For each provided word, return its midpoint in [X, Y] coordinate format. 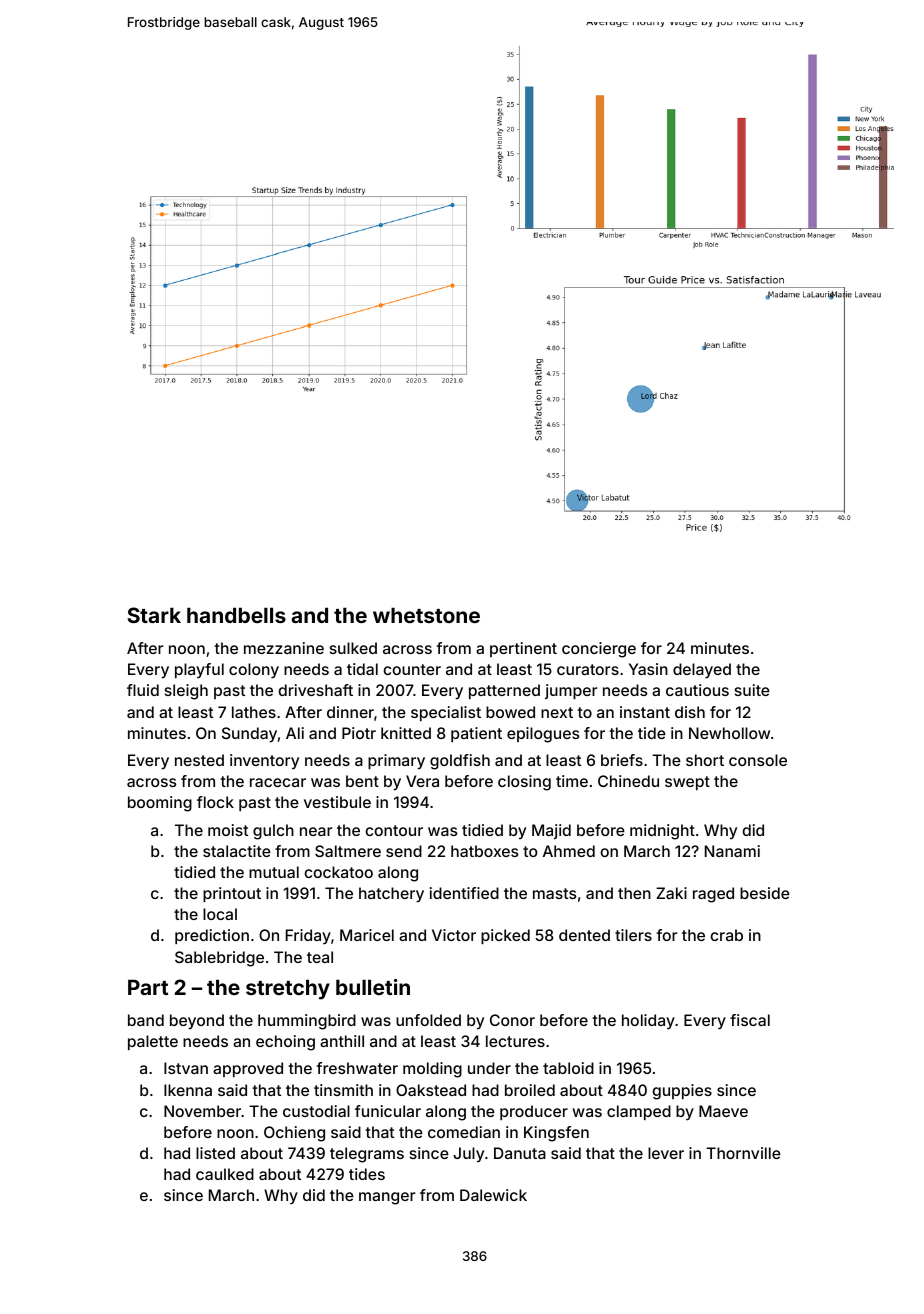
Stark [154, 615]
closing [524, 783]
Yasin [648, 669]
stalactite [237, 851]
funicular [388, 1111]
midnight [662, 832]
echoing [285, 1043]
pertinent [523, 649]
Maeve [723, 1111]
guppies [682, 1092]
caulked [225, 1174]
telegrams [367, 1155]
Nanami [732, 851]
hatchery [391, 895]
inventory [264, 761]
